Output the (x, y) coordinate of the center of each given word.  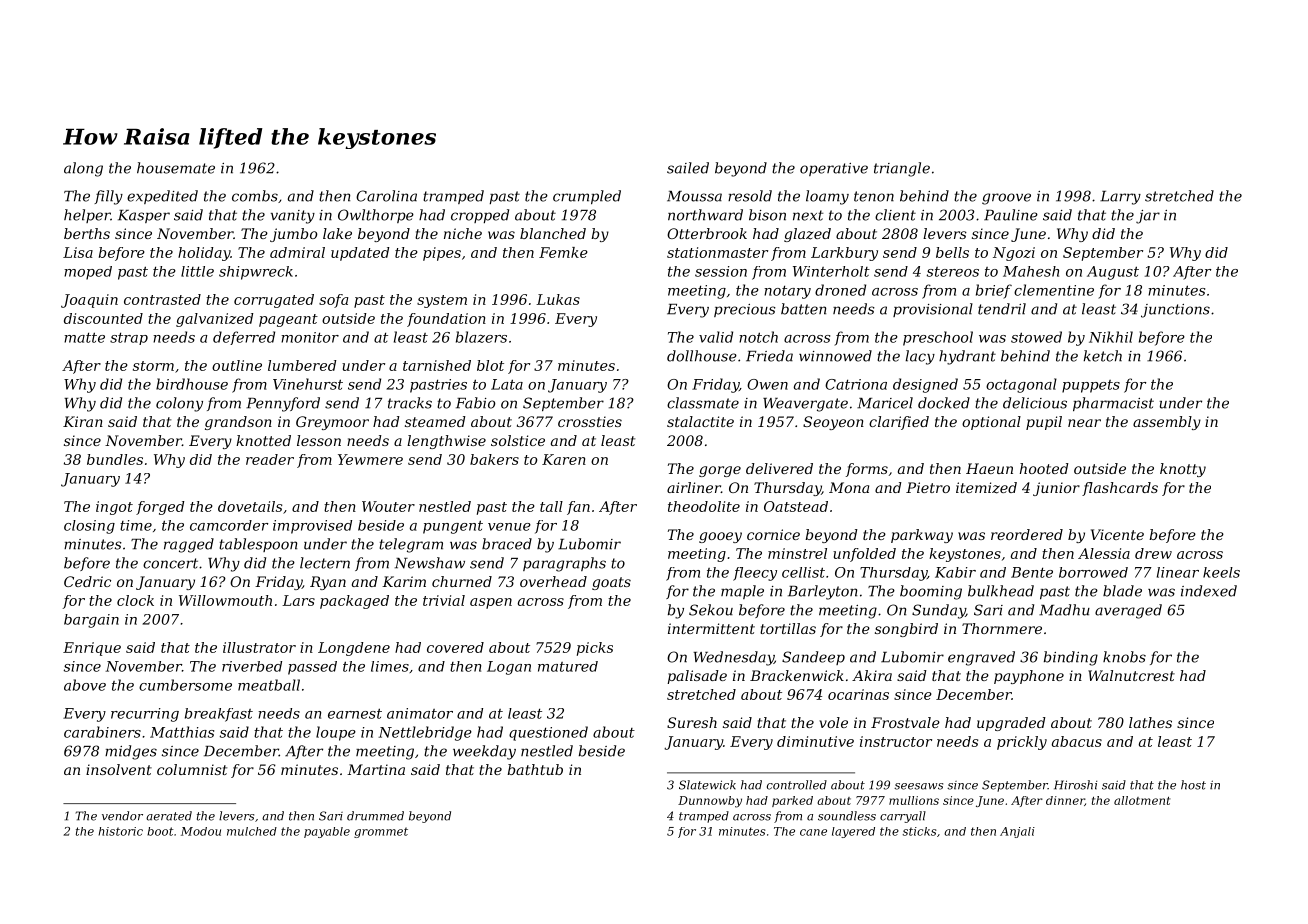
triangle (902, 169)
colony (179, 404)
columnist (192, 769)
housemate (176, 168)
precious (745, 310)
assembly (1167, 423)
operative (834, 169)
